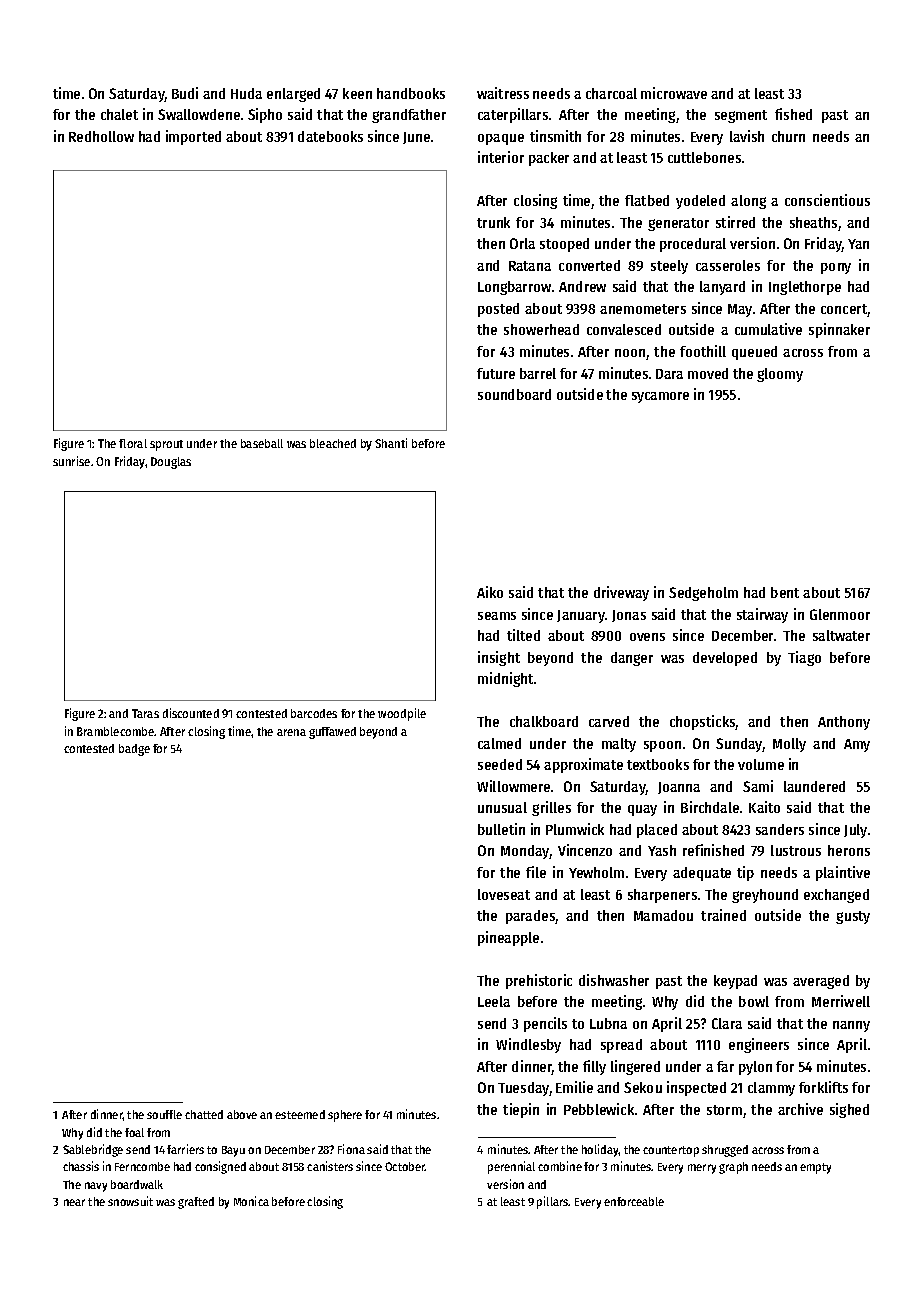 Image resolution: width=924 pixels, height=1308 pixels. What do you see at coordinates (330, 136) in the screenshot?
I see `datebooks` at bounding box center [330, 136].
